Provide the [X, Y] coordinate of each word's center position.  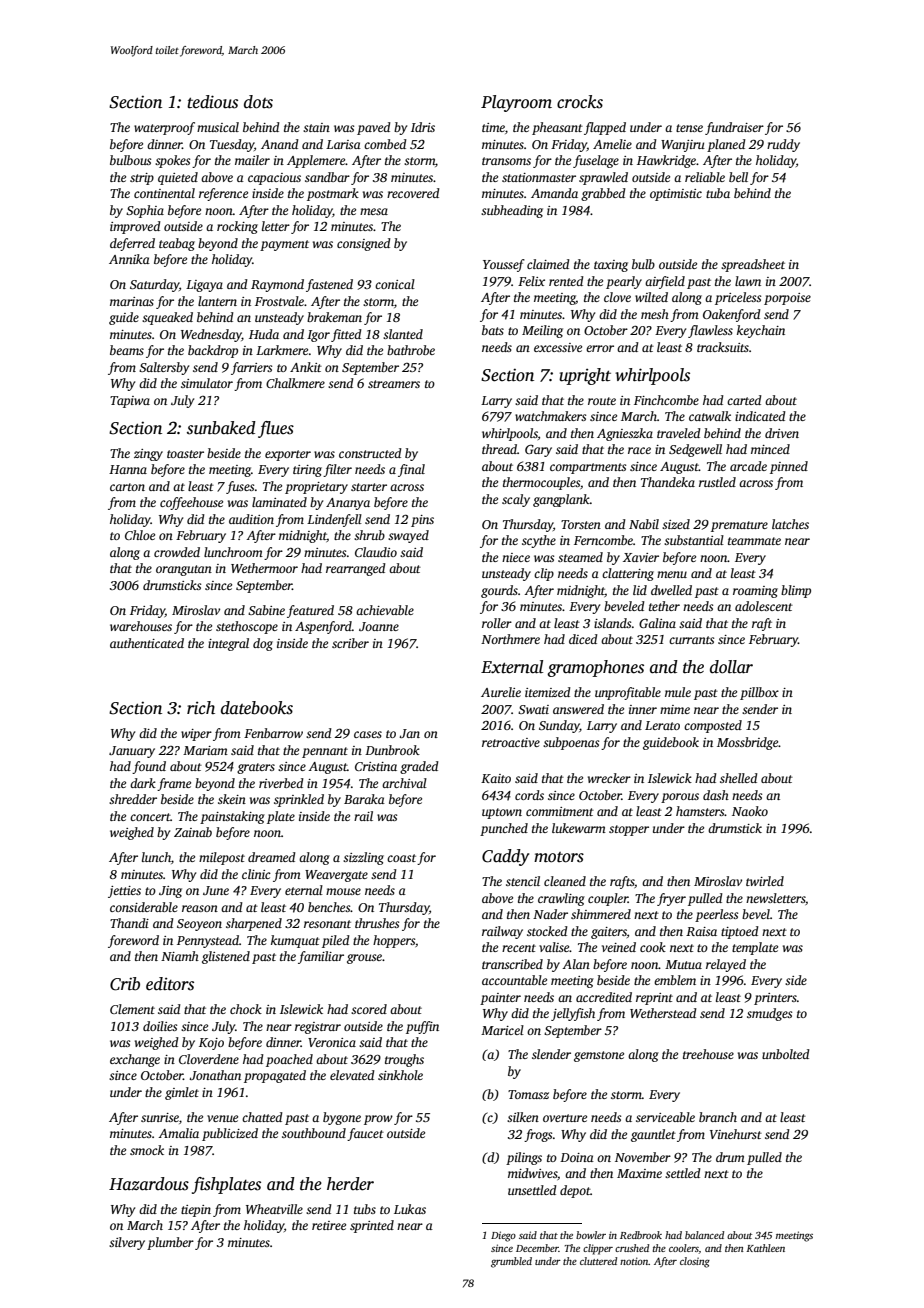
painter [500, 999]
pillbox [759, 693]
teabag [177, 244]
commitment [560, 811]
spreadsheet [753, 265]
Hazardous [149, 1184]
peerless [716, 915]
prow [378, 1120]
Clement [132, 1009]
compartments [588, 468]
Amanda [554, 193]
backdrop [213, 351]
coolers [684, 1249]
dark [143, 783]
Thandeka [668, 482]
